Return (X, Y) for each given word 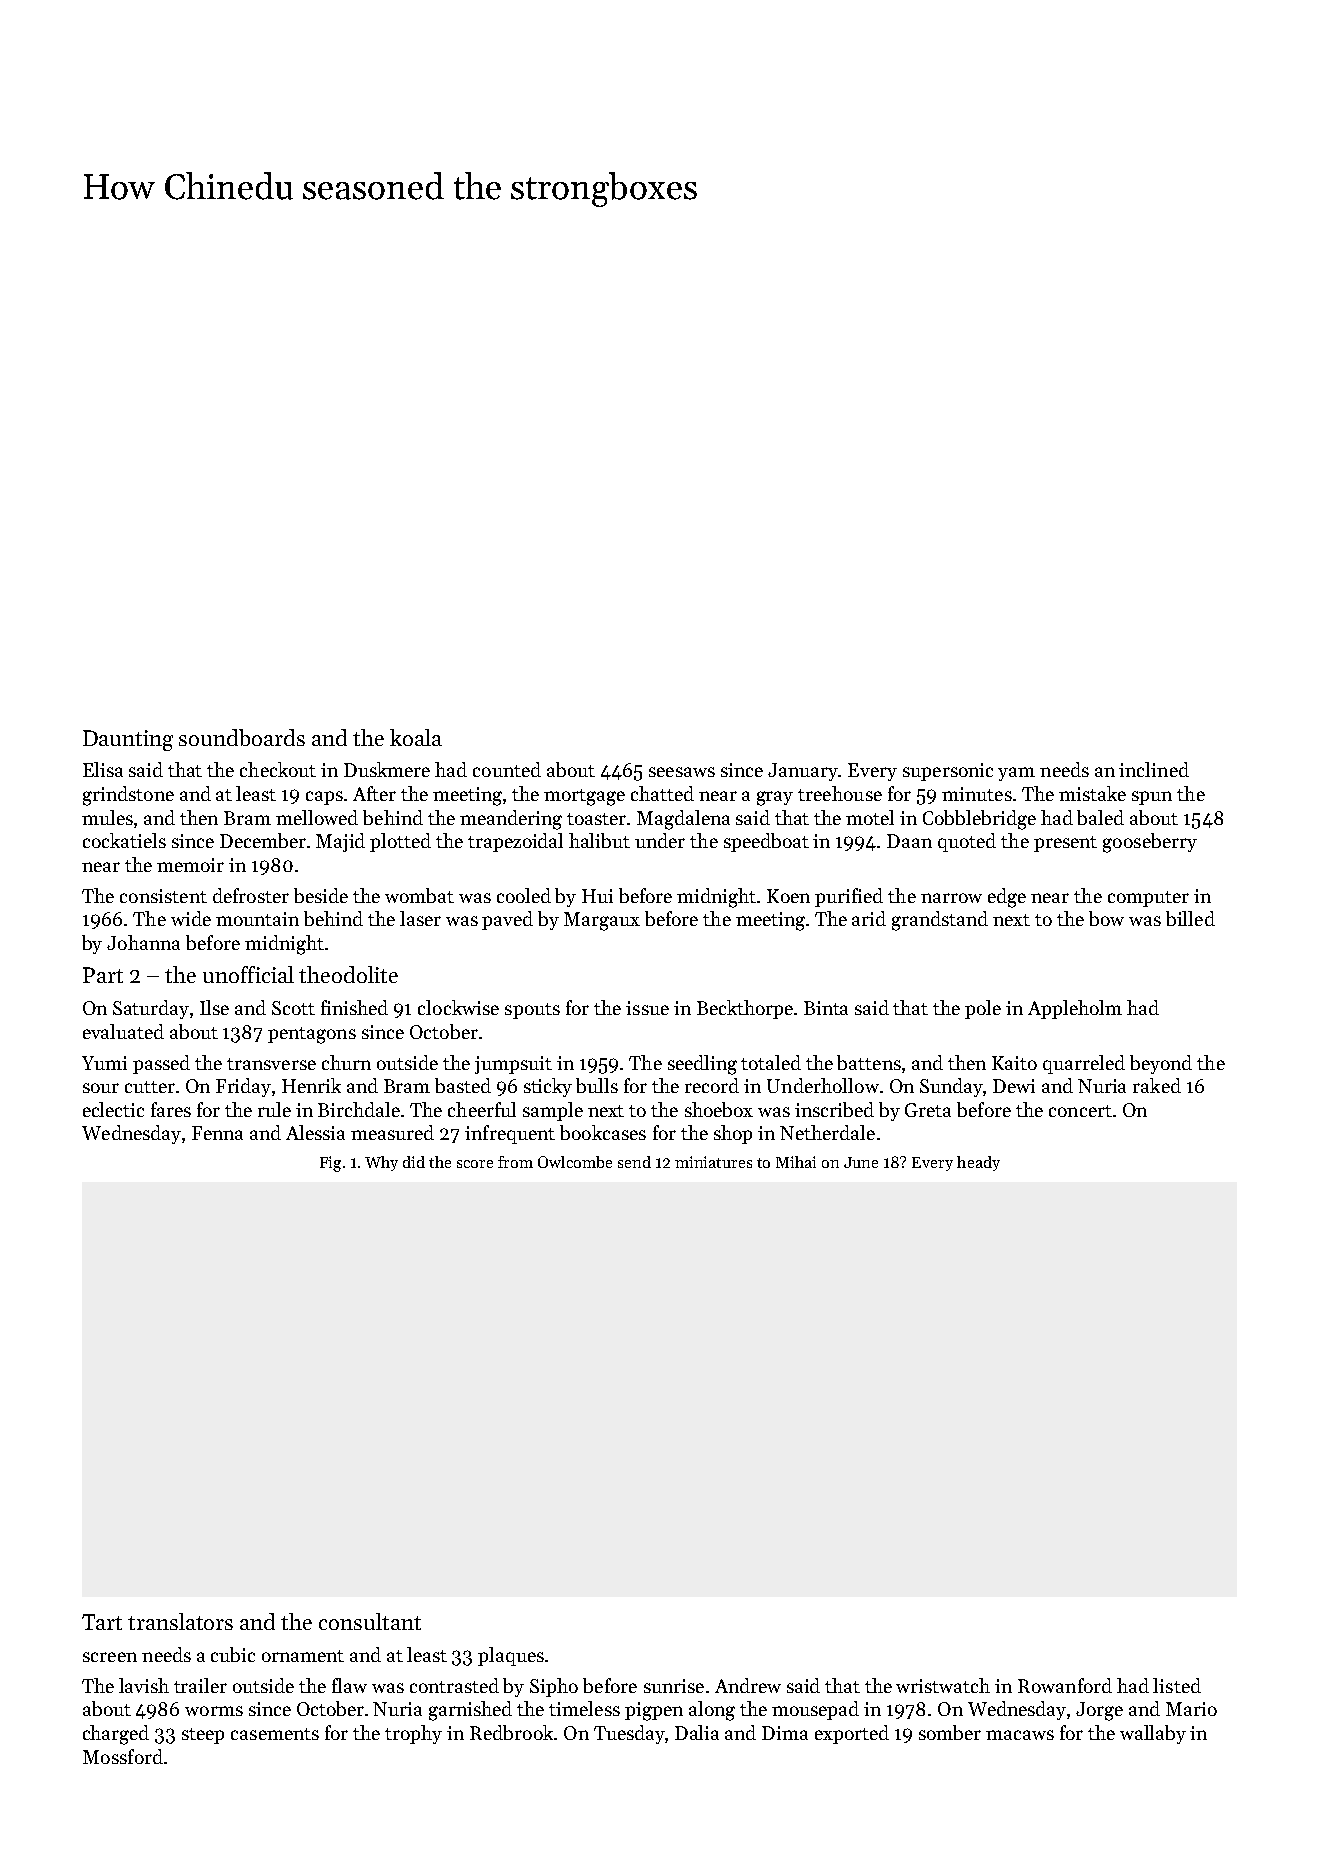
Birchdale (359, 1109)
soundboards (242, 737)
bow (1106, 918)
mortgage (584, 797)
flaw (349, 1685)
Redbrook (511, 1732)
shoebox (719, 1109)
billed (1190, 918)
